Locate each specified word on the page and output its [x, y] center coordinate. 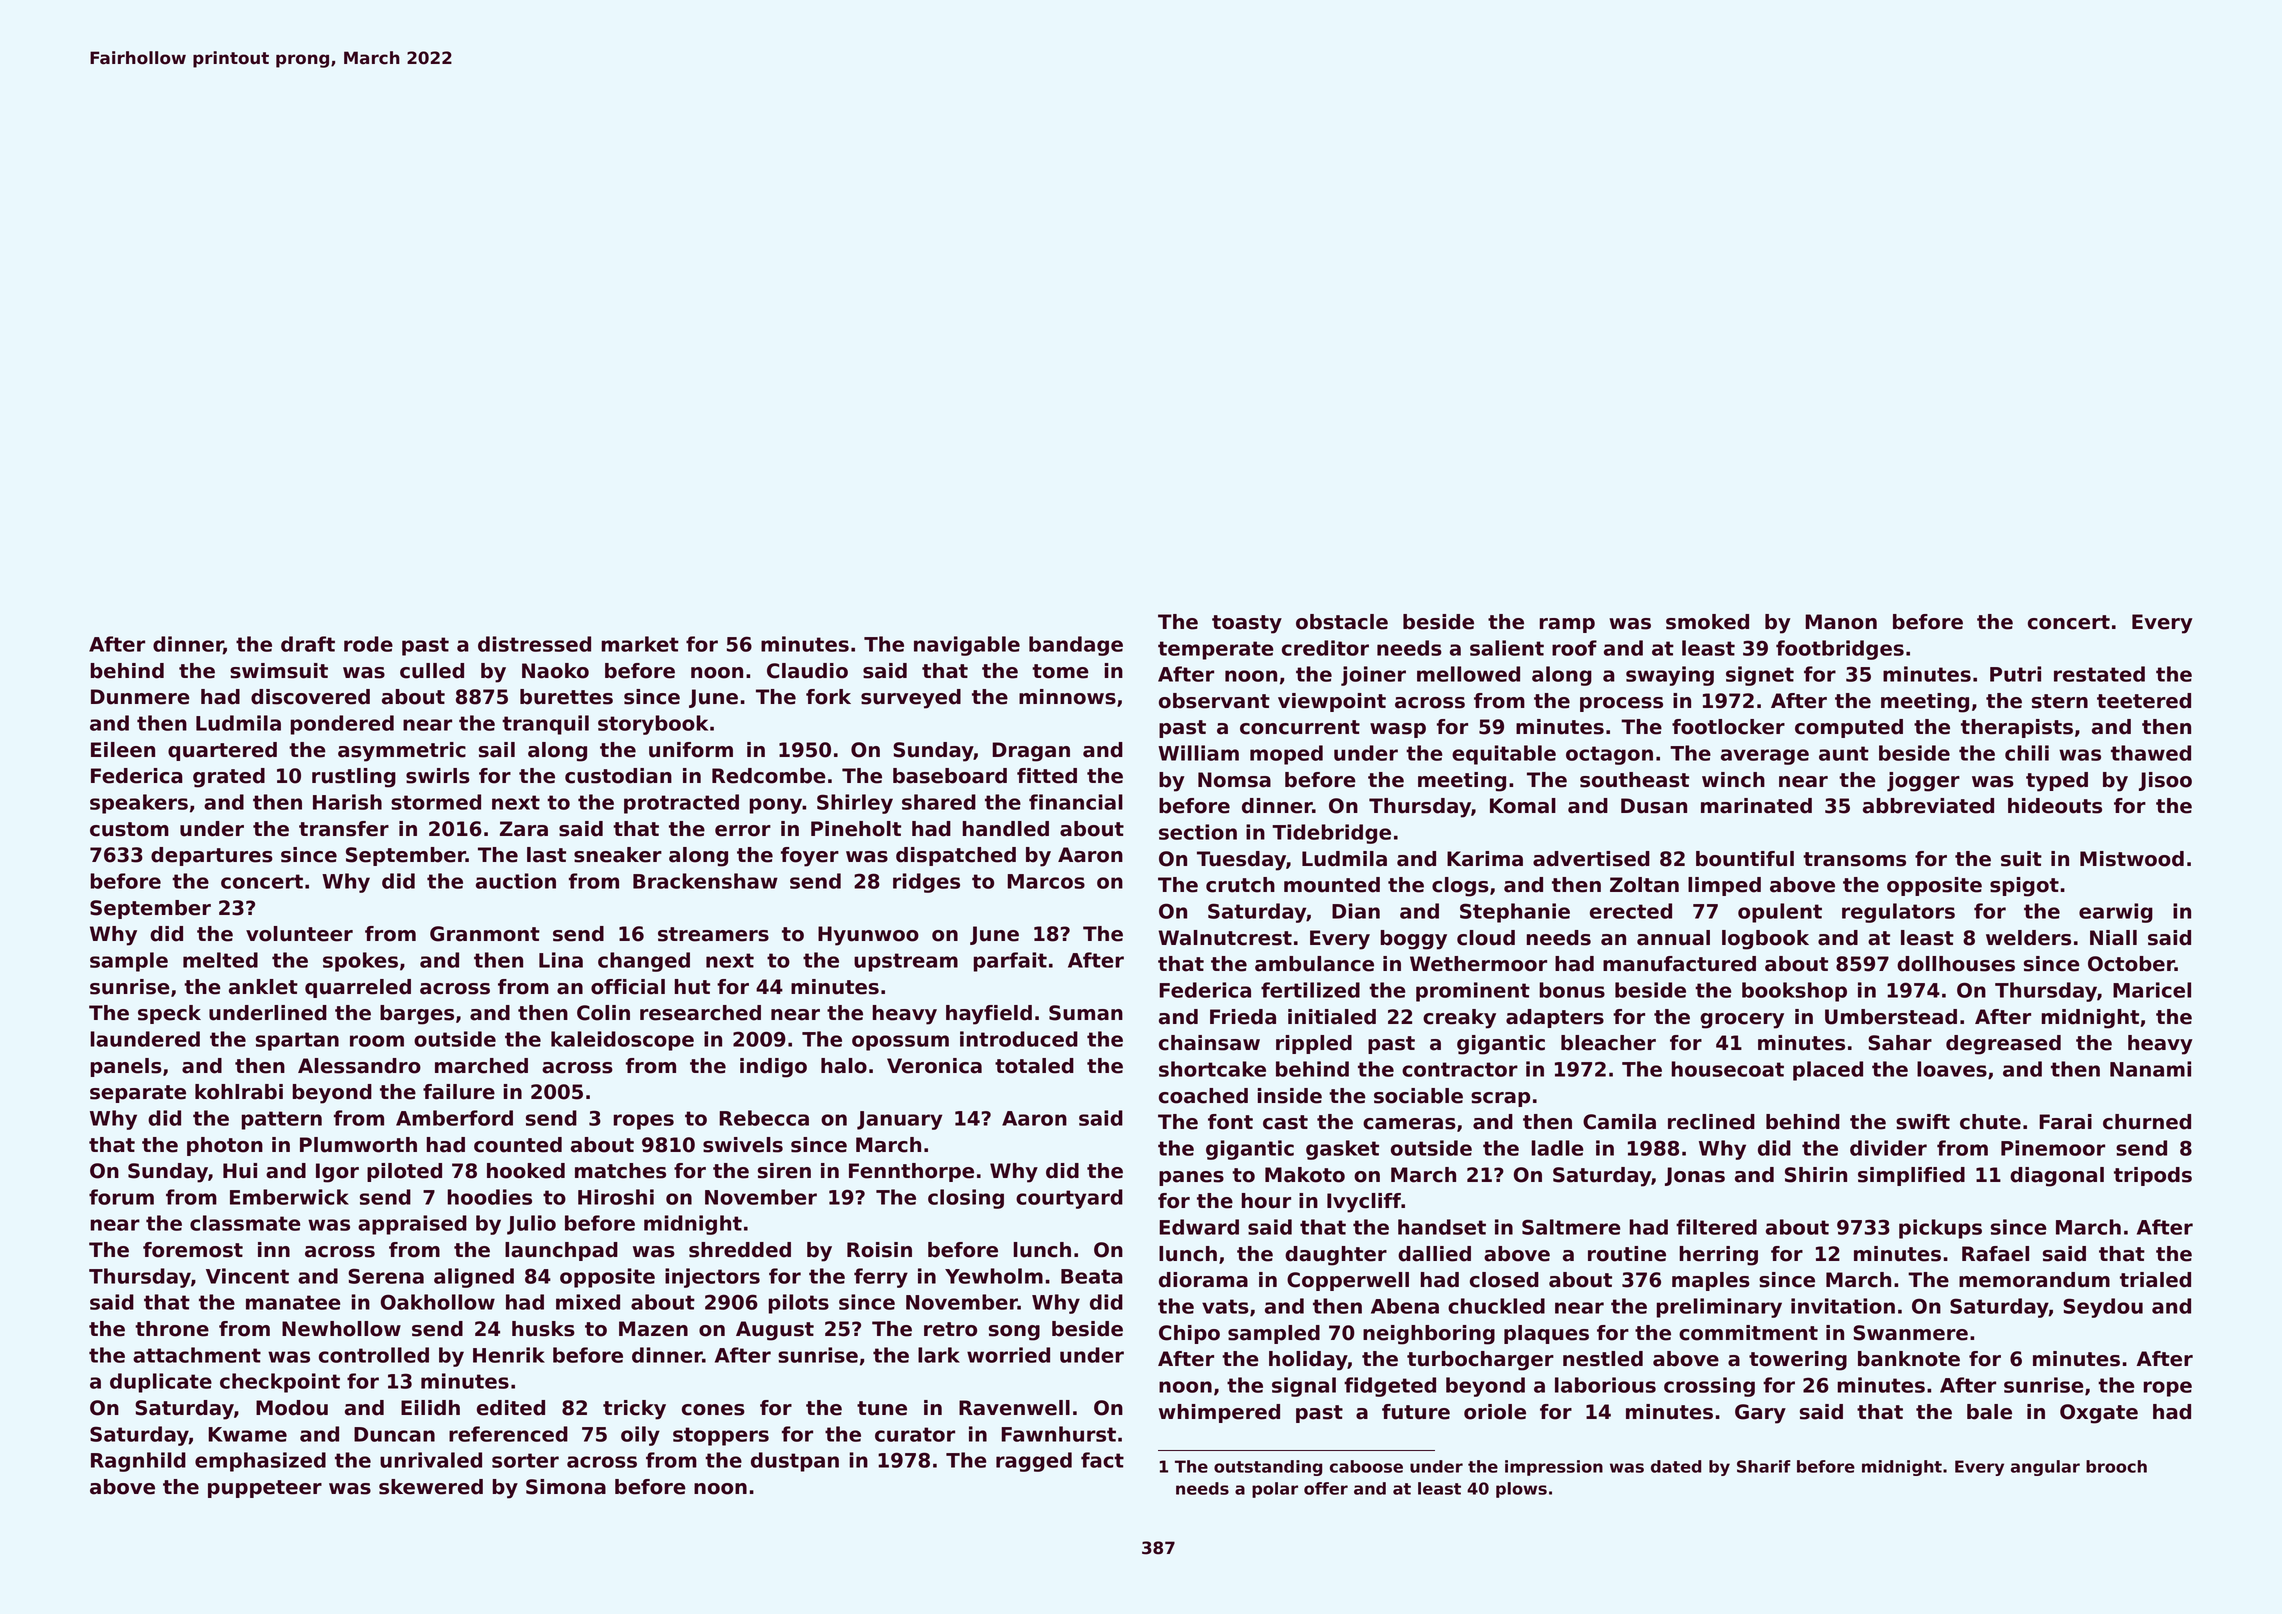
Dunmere [140, 697]
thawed [2151, 753]
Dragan [1031, 752]
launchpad [561, 1251]
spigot [2024, 887]
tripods [2153, 1176]
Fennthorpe [911, 1172]
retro [950, 1329]
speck [169, 1014]
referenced [508, 1434]
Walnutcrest [1225, 938]
